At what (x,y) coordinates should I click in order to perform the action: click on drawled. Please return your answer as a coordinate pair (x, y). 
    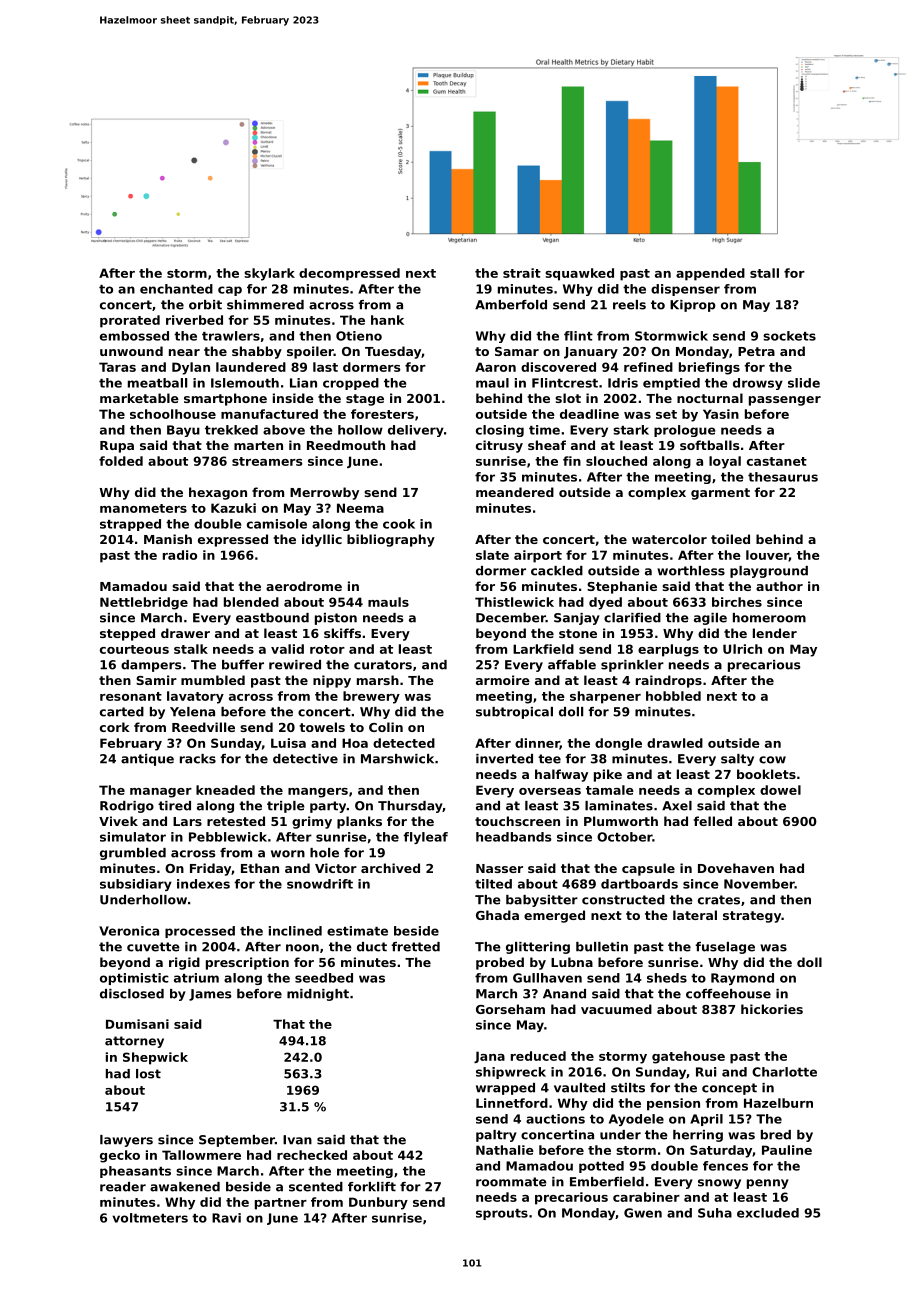
    Looking at the image, I should click on (675, 743).
